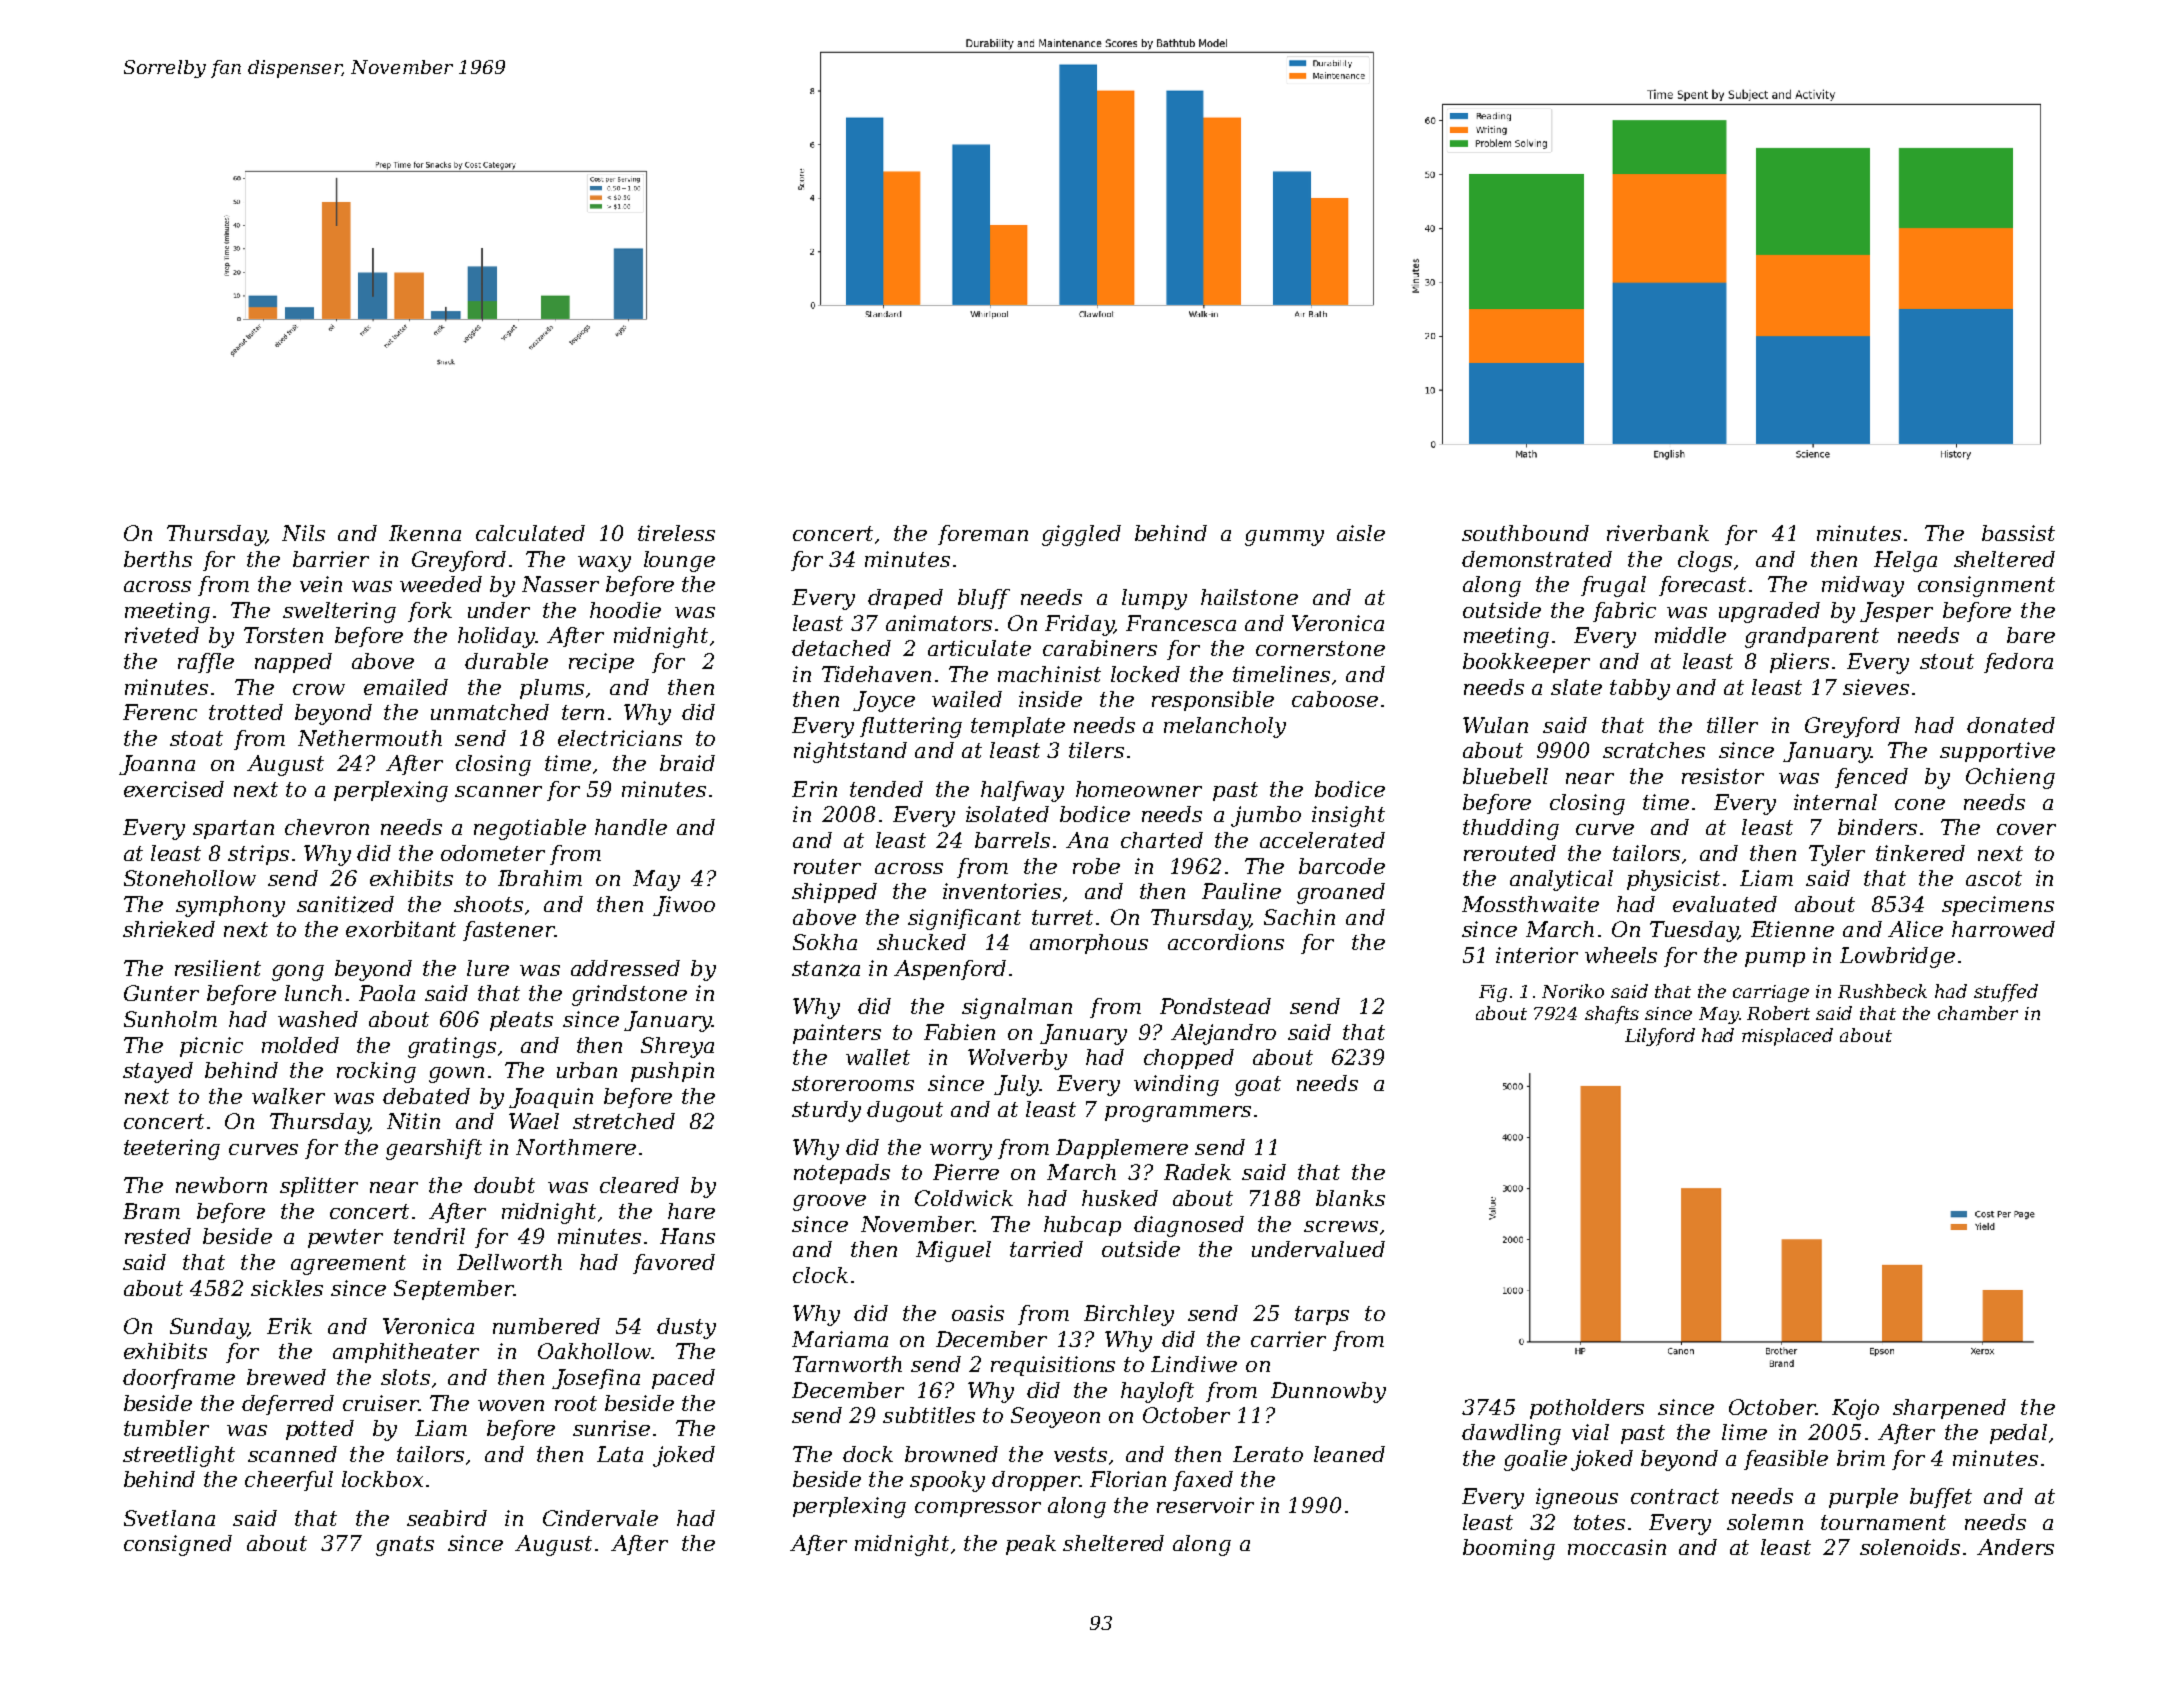  Describe the element at coordinates (511, 1405) in the screenshot. I see `woven` at that location.
